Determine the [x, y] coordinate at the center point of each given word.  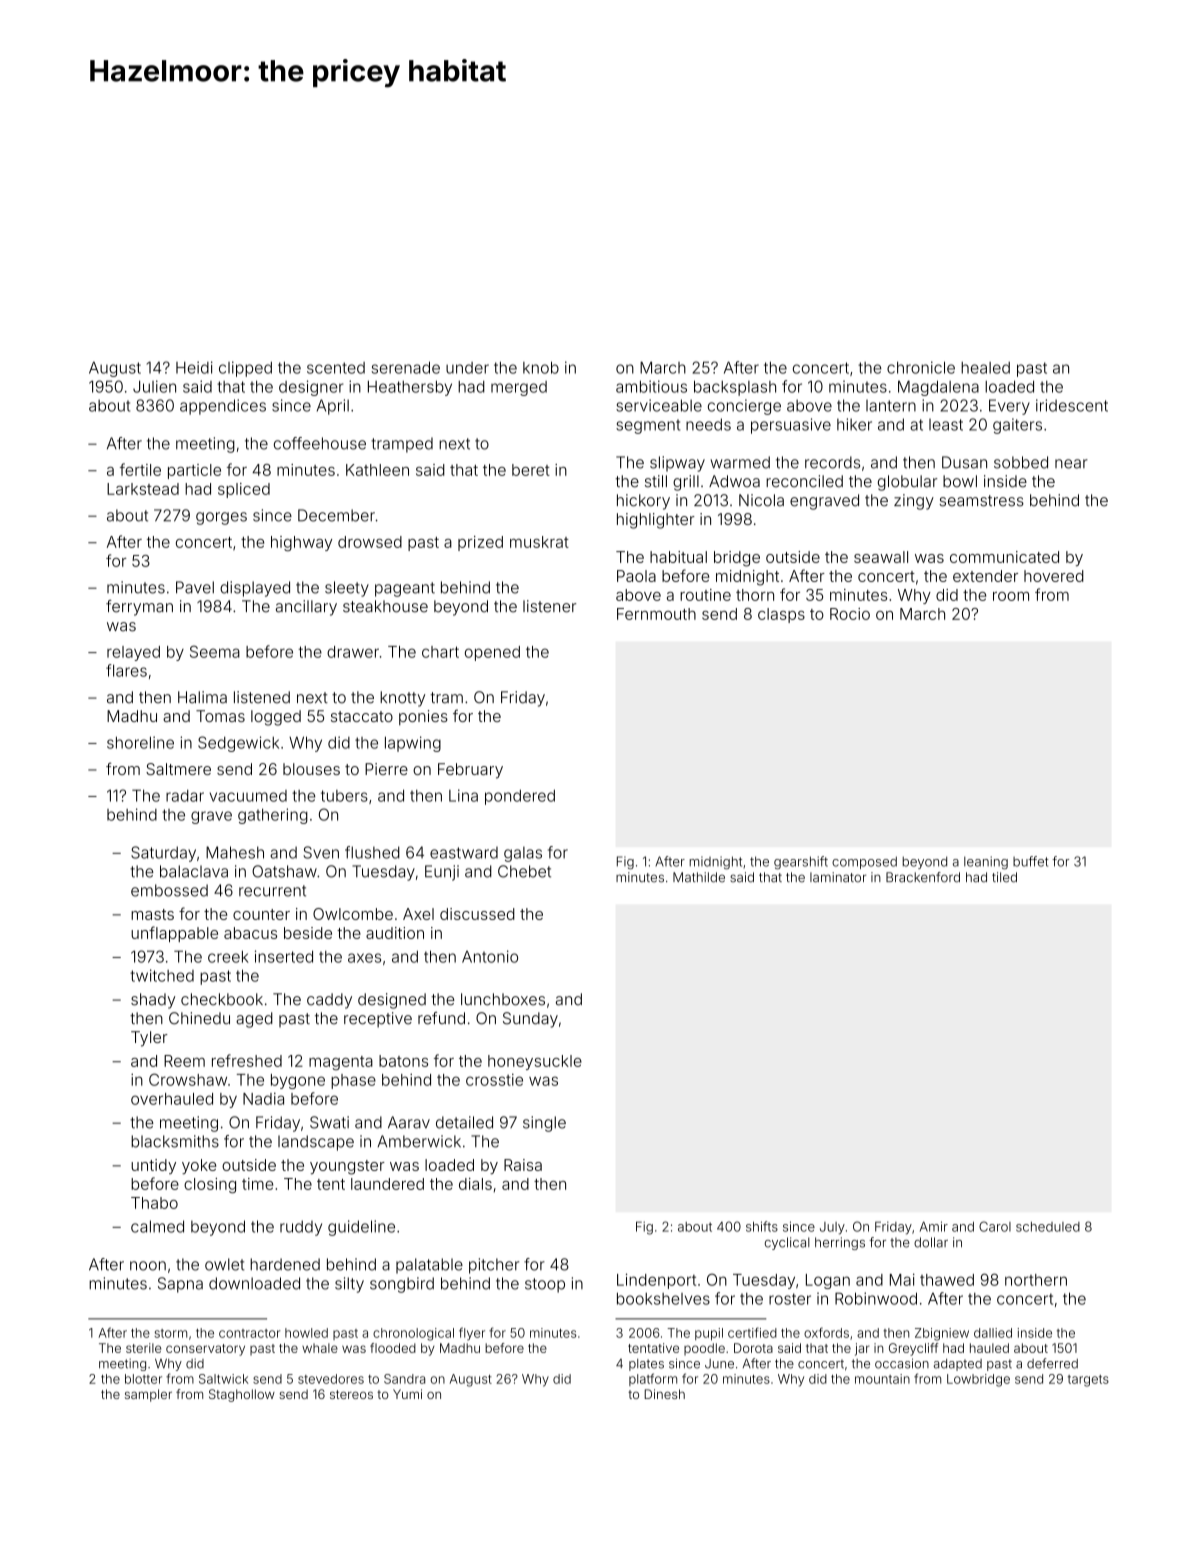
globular [907, 483]
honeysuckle [535, 1062]
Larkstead [143, 489]
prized [480, 543]
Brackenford [923, 877]
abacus [250, 933]
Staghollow [242, 1395]
